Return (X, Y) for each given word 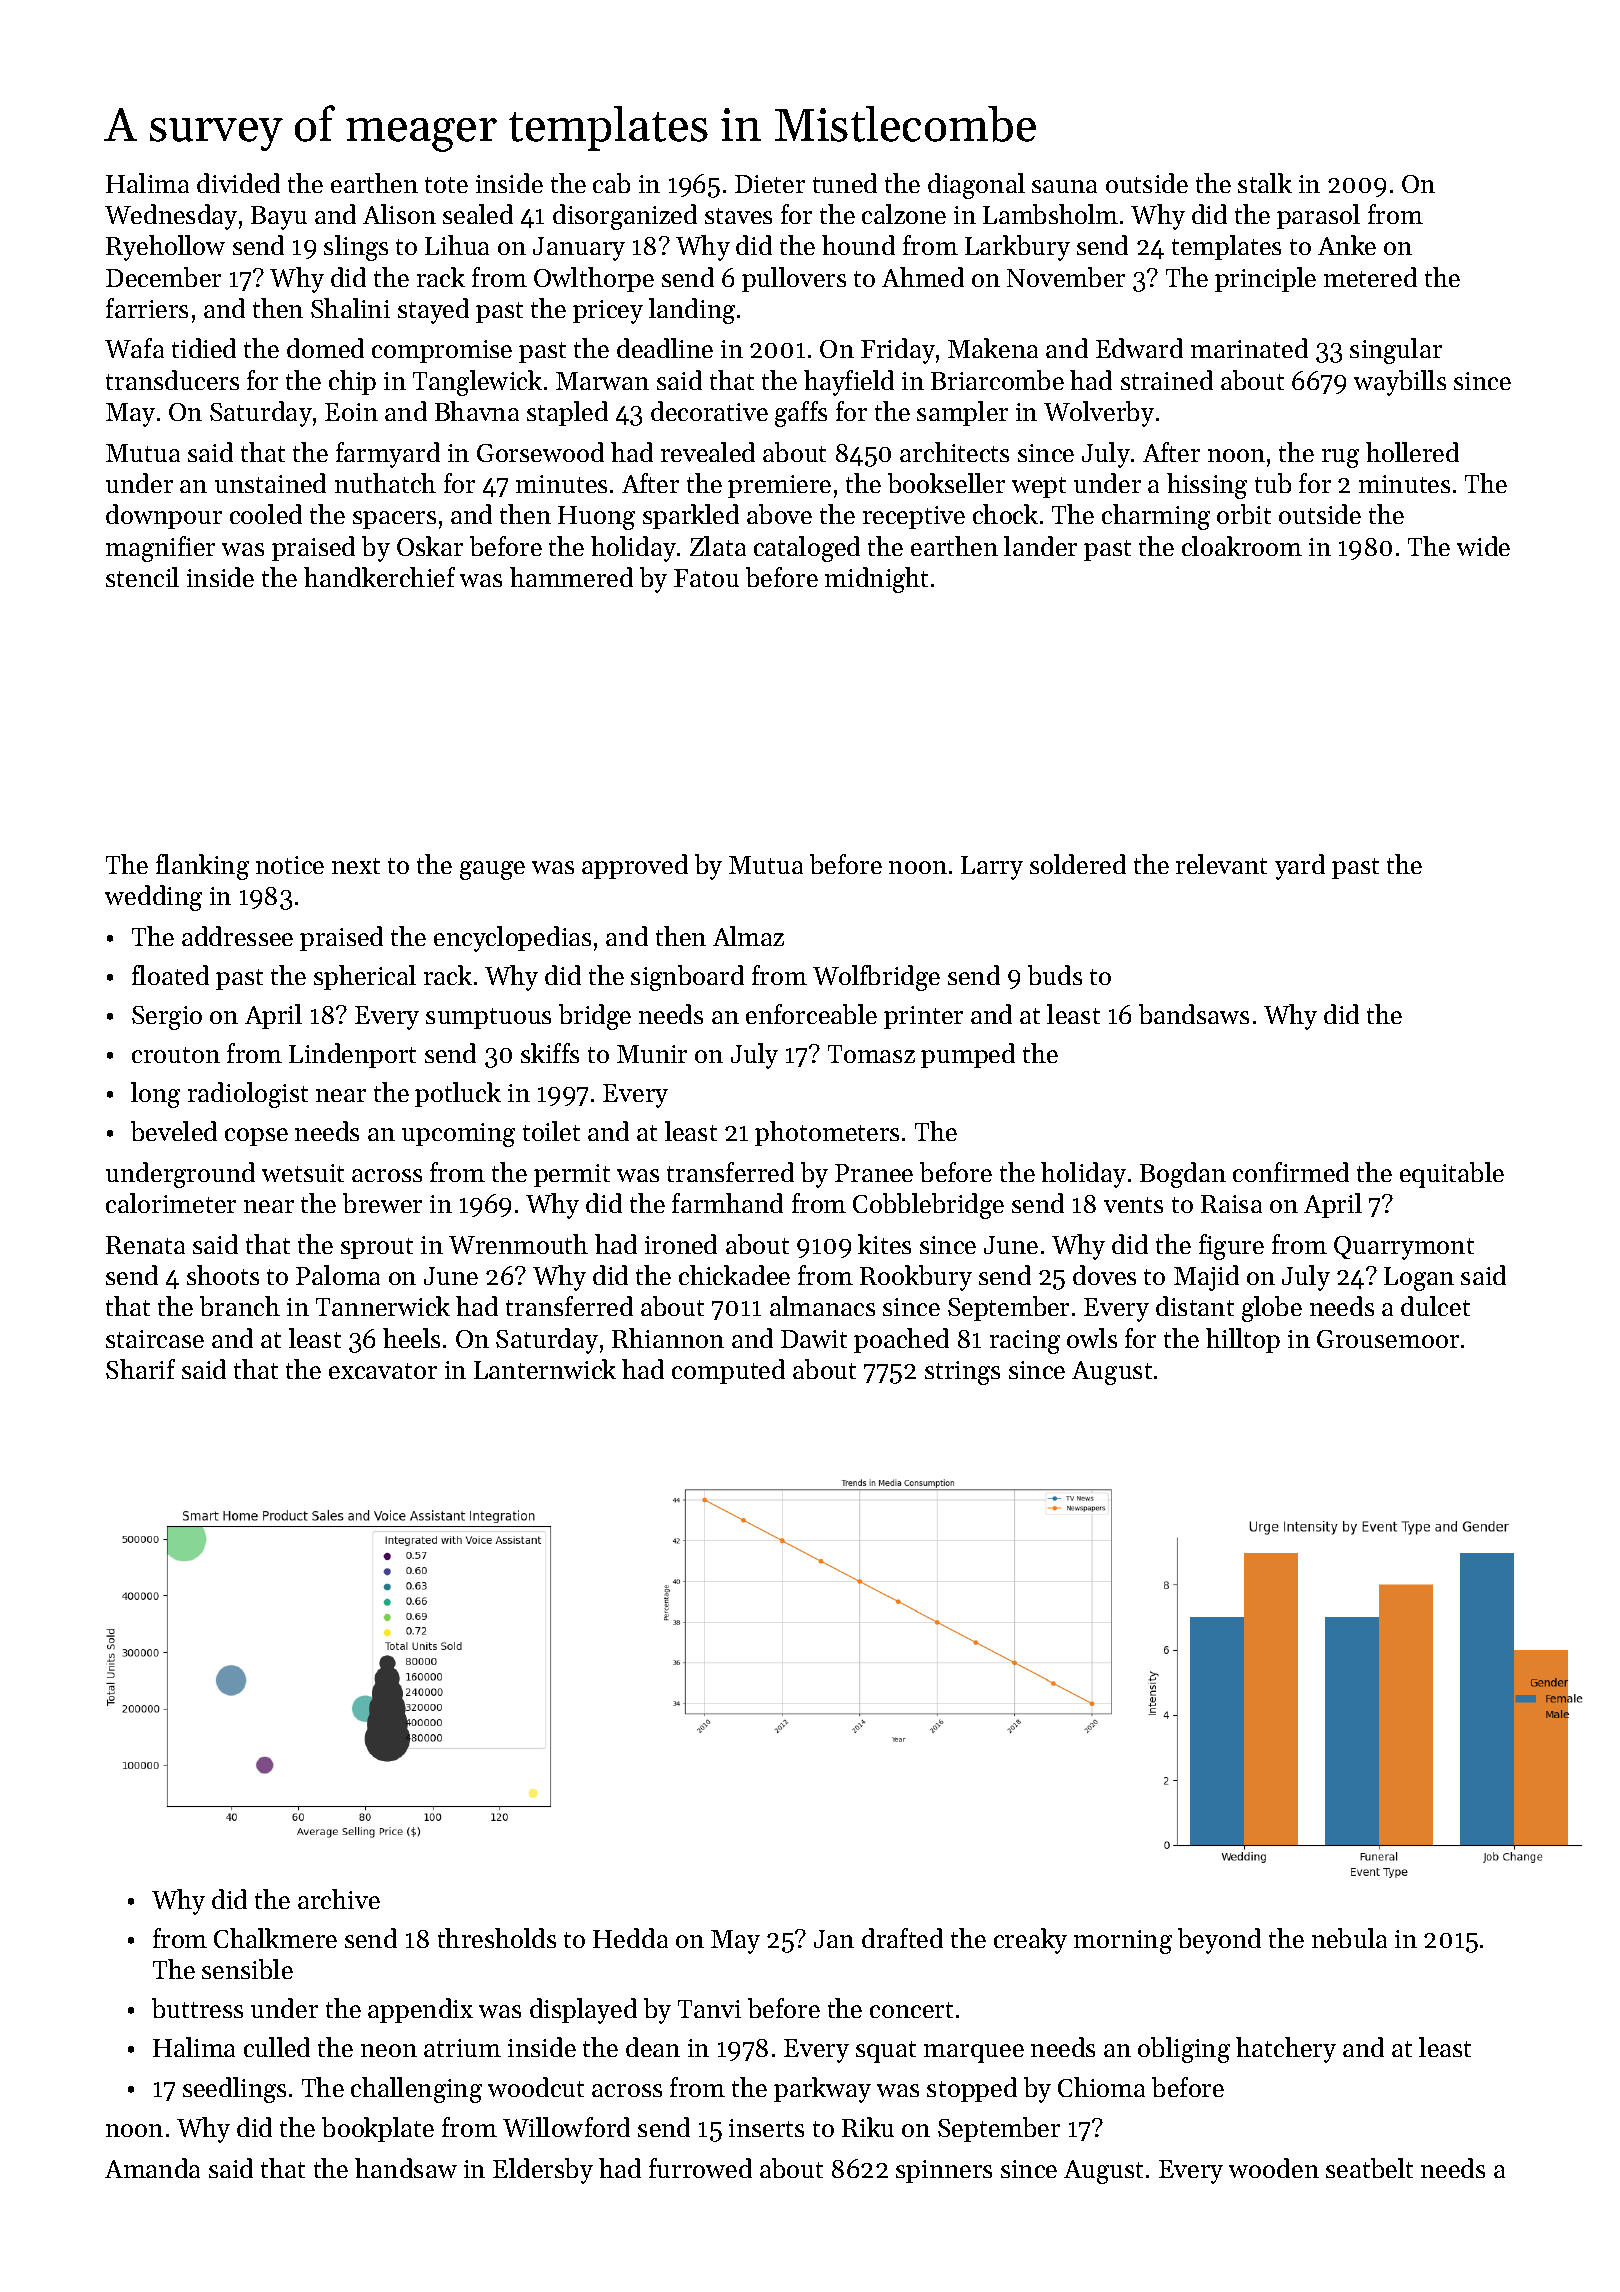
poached (901, 1340)
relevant (1221, 864)
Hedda (630, 1938)
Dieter (770, 184)
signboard (687, 978)
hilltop (1243, 1340)
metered (1370, 277)
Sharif (140, 1369)
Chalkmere (275, 1938)
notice (290, 865)
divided (238, 183)
